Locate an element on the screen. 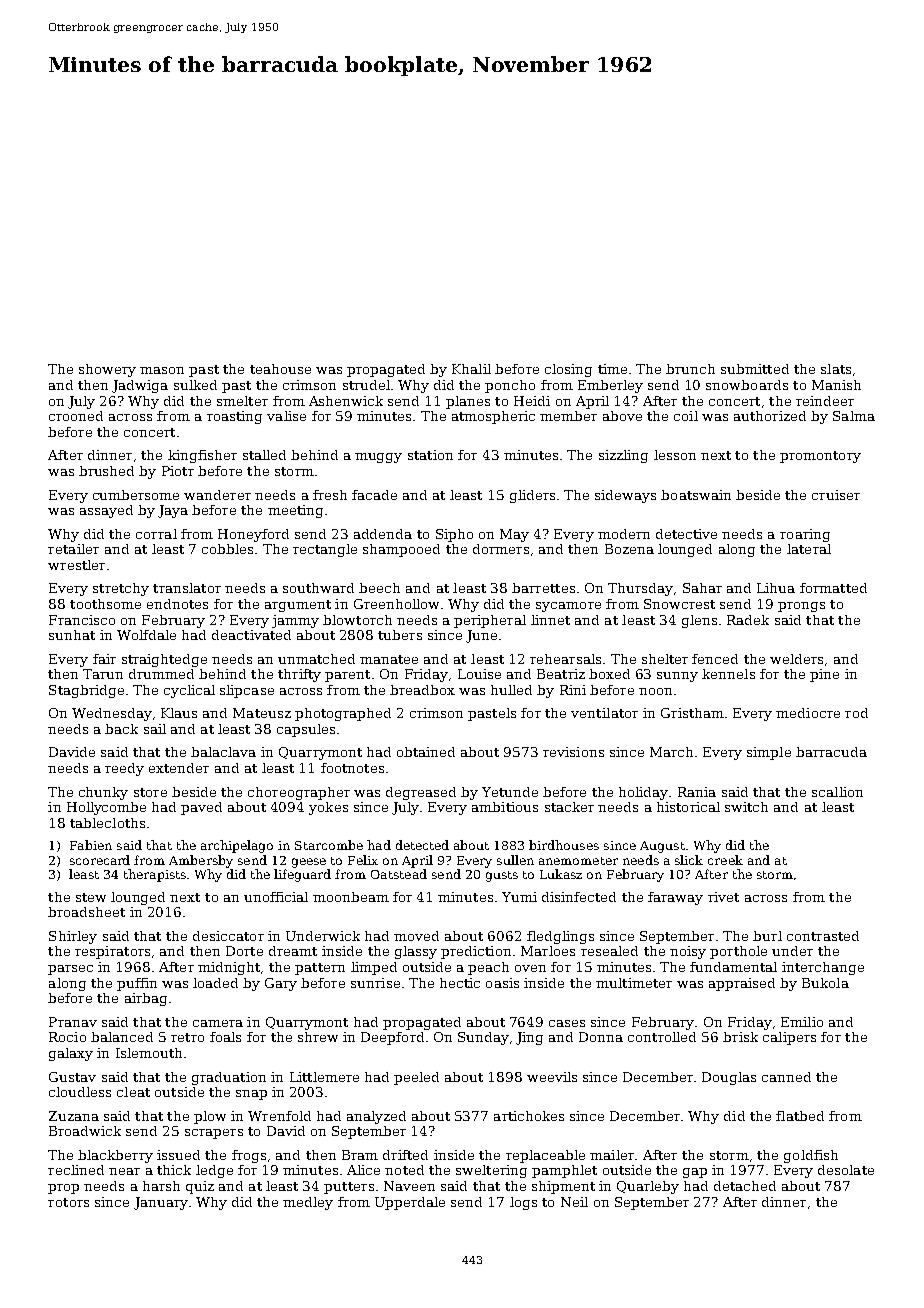 The width and height of the screenshot is (924, 1308). drummed is located at coordinates (161, 674).
